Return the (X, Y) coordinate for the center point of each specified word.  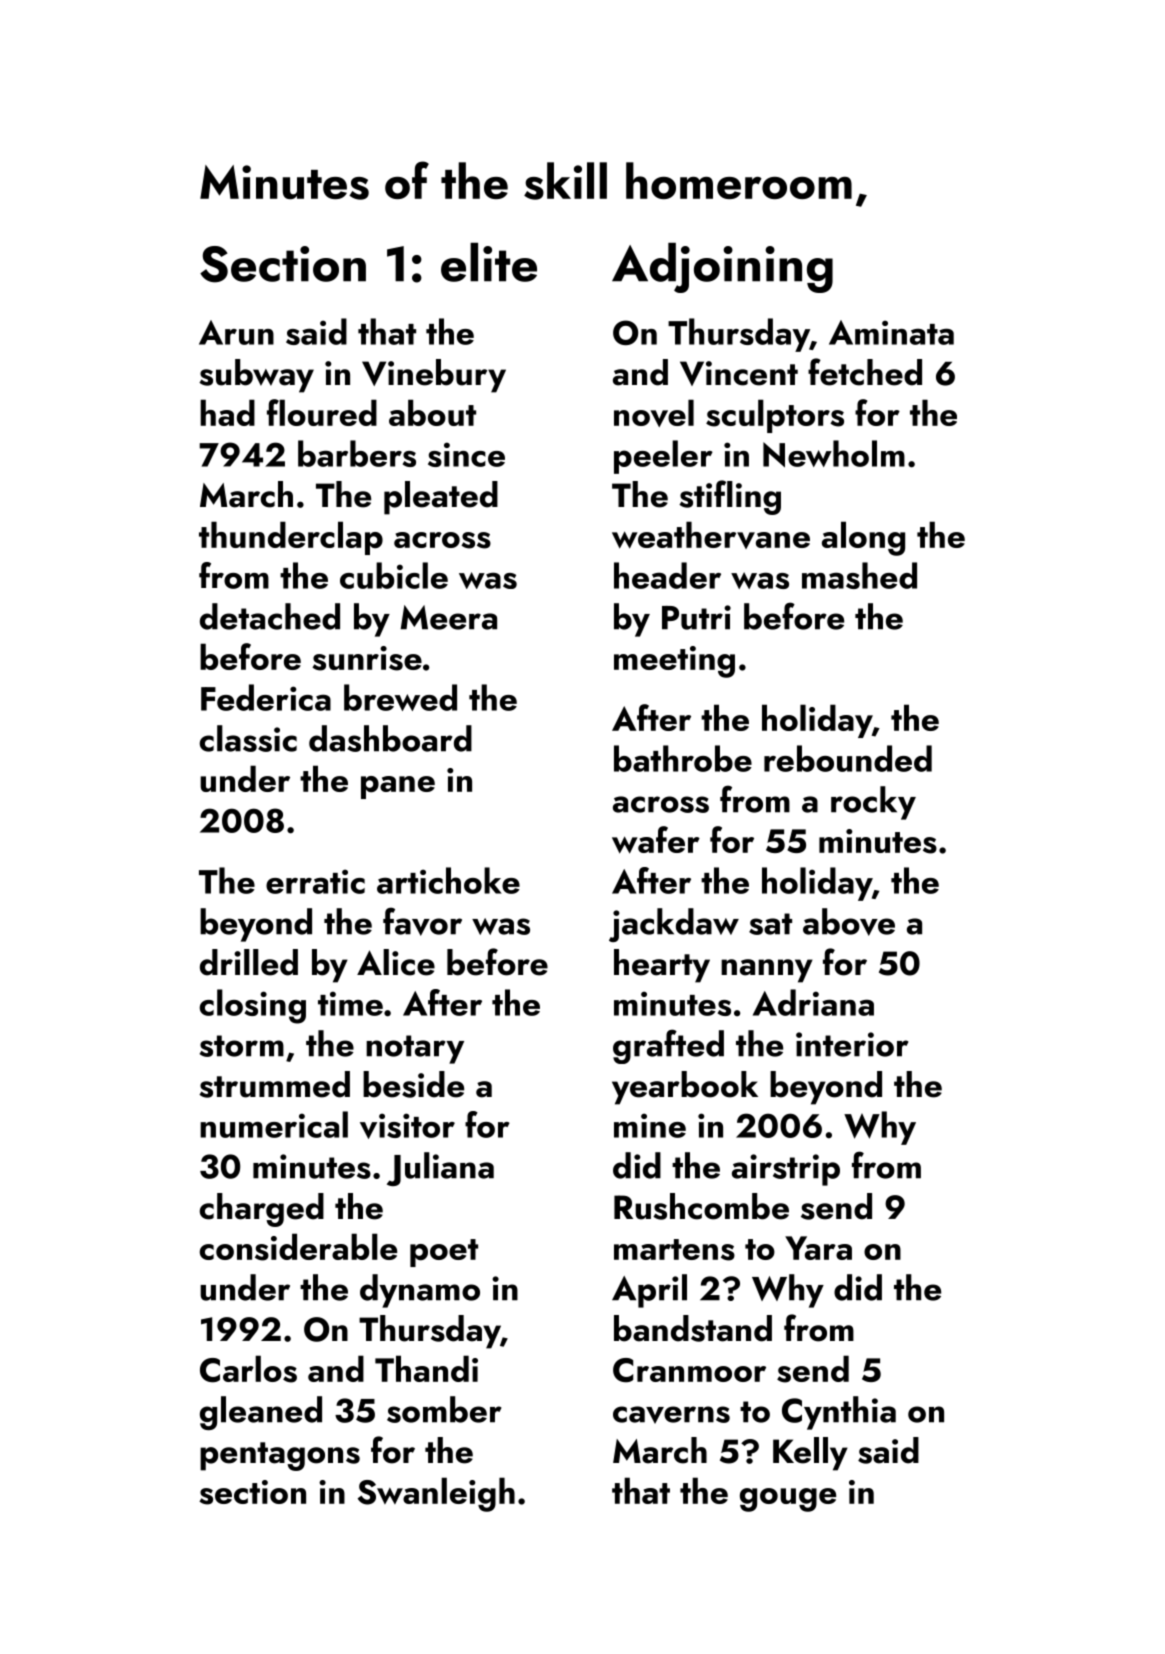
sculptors (775, 416)
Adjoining (722, 268)
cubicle (394, 575)
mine (650, 1125)
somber (444, 1409)
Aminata (891, 332)
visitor (407, 1126)
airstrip (786, 1170)
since (466, 454)
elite (489, 262)
